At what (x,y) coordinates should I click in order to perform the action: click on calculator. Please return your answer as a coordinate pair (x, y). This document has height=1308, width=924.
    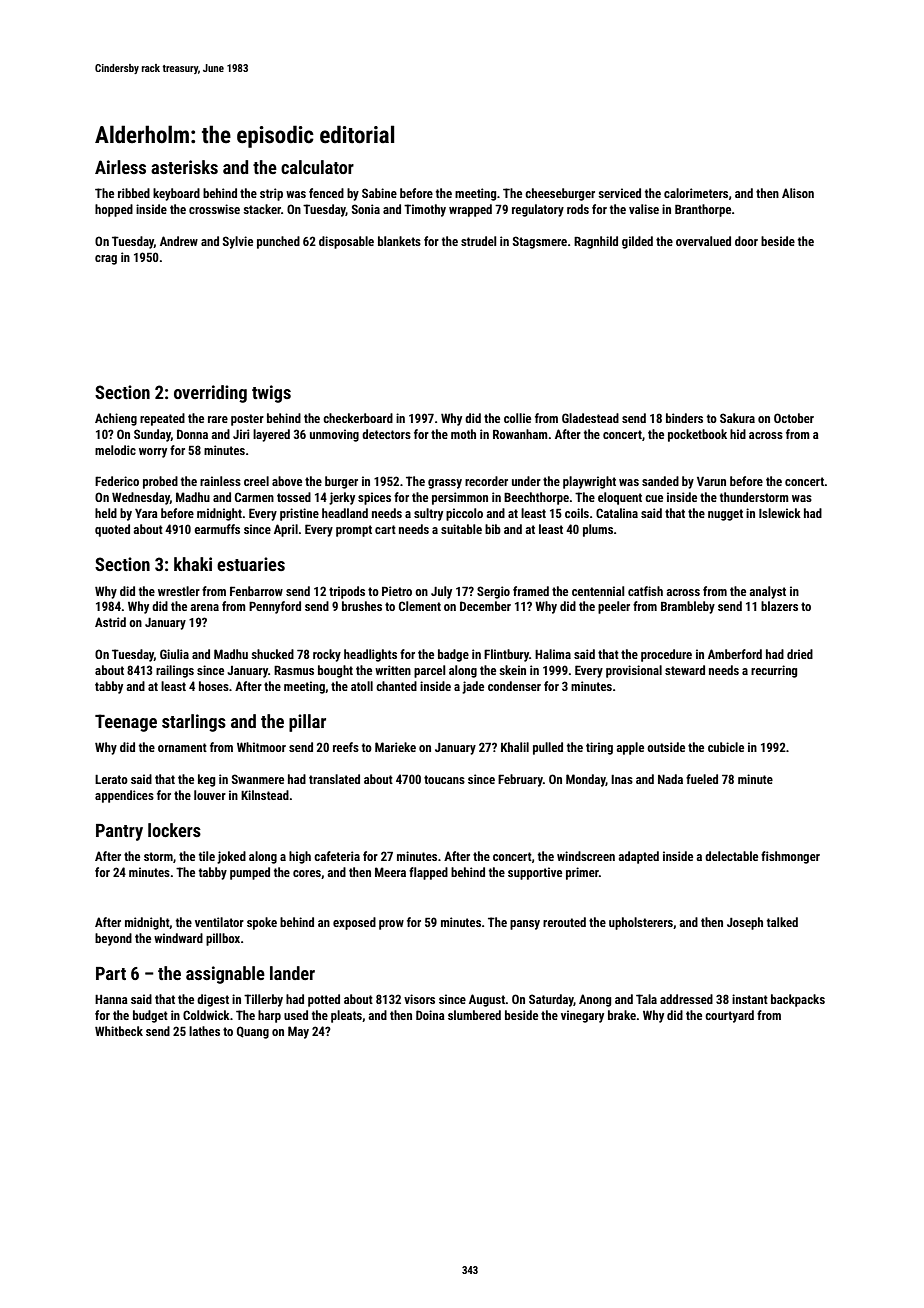
    Looking at the image, I should click on (317, 167).
